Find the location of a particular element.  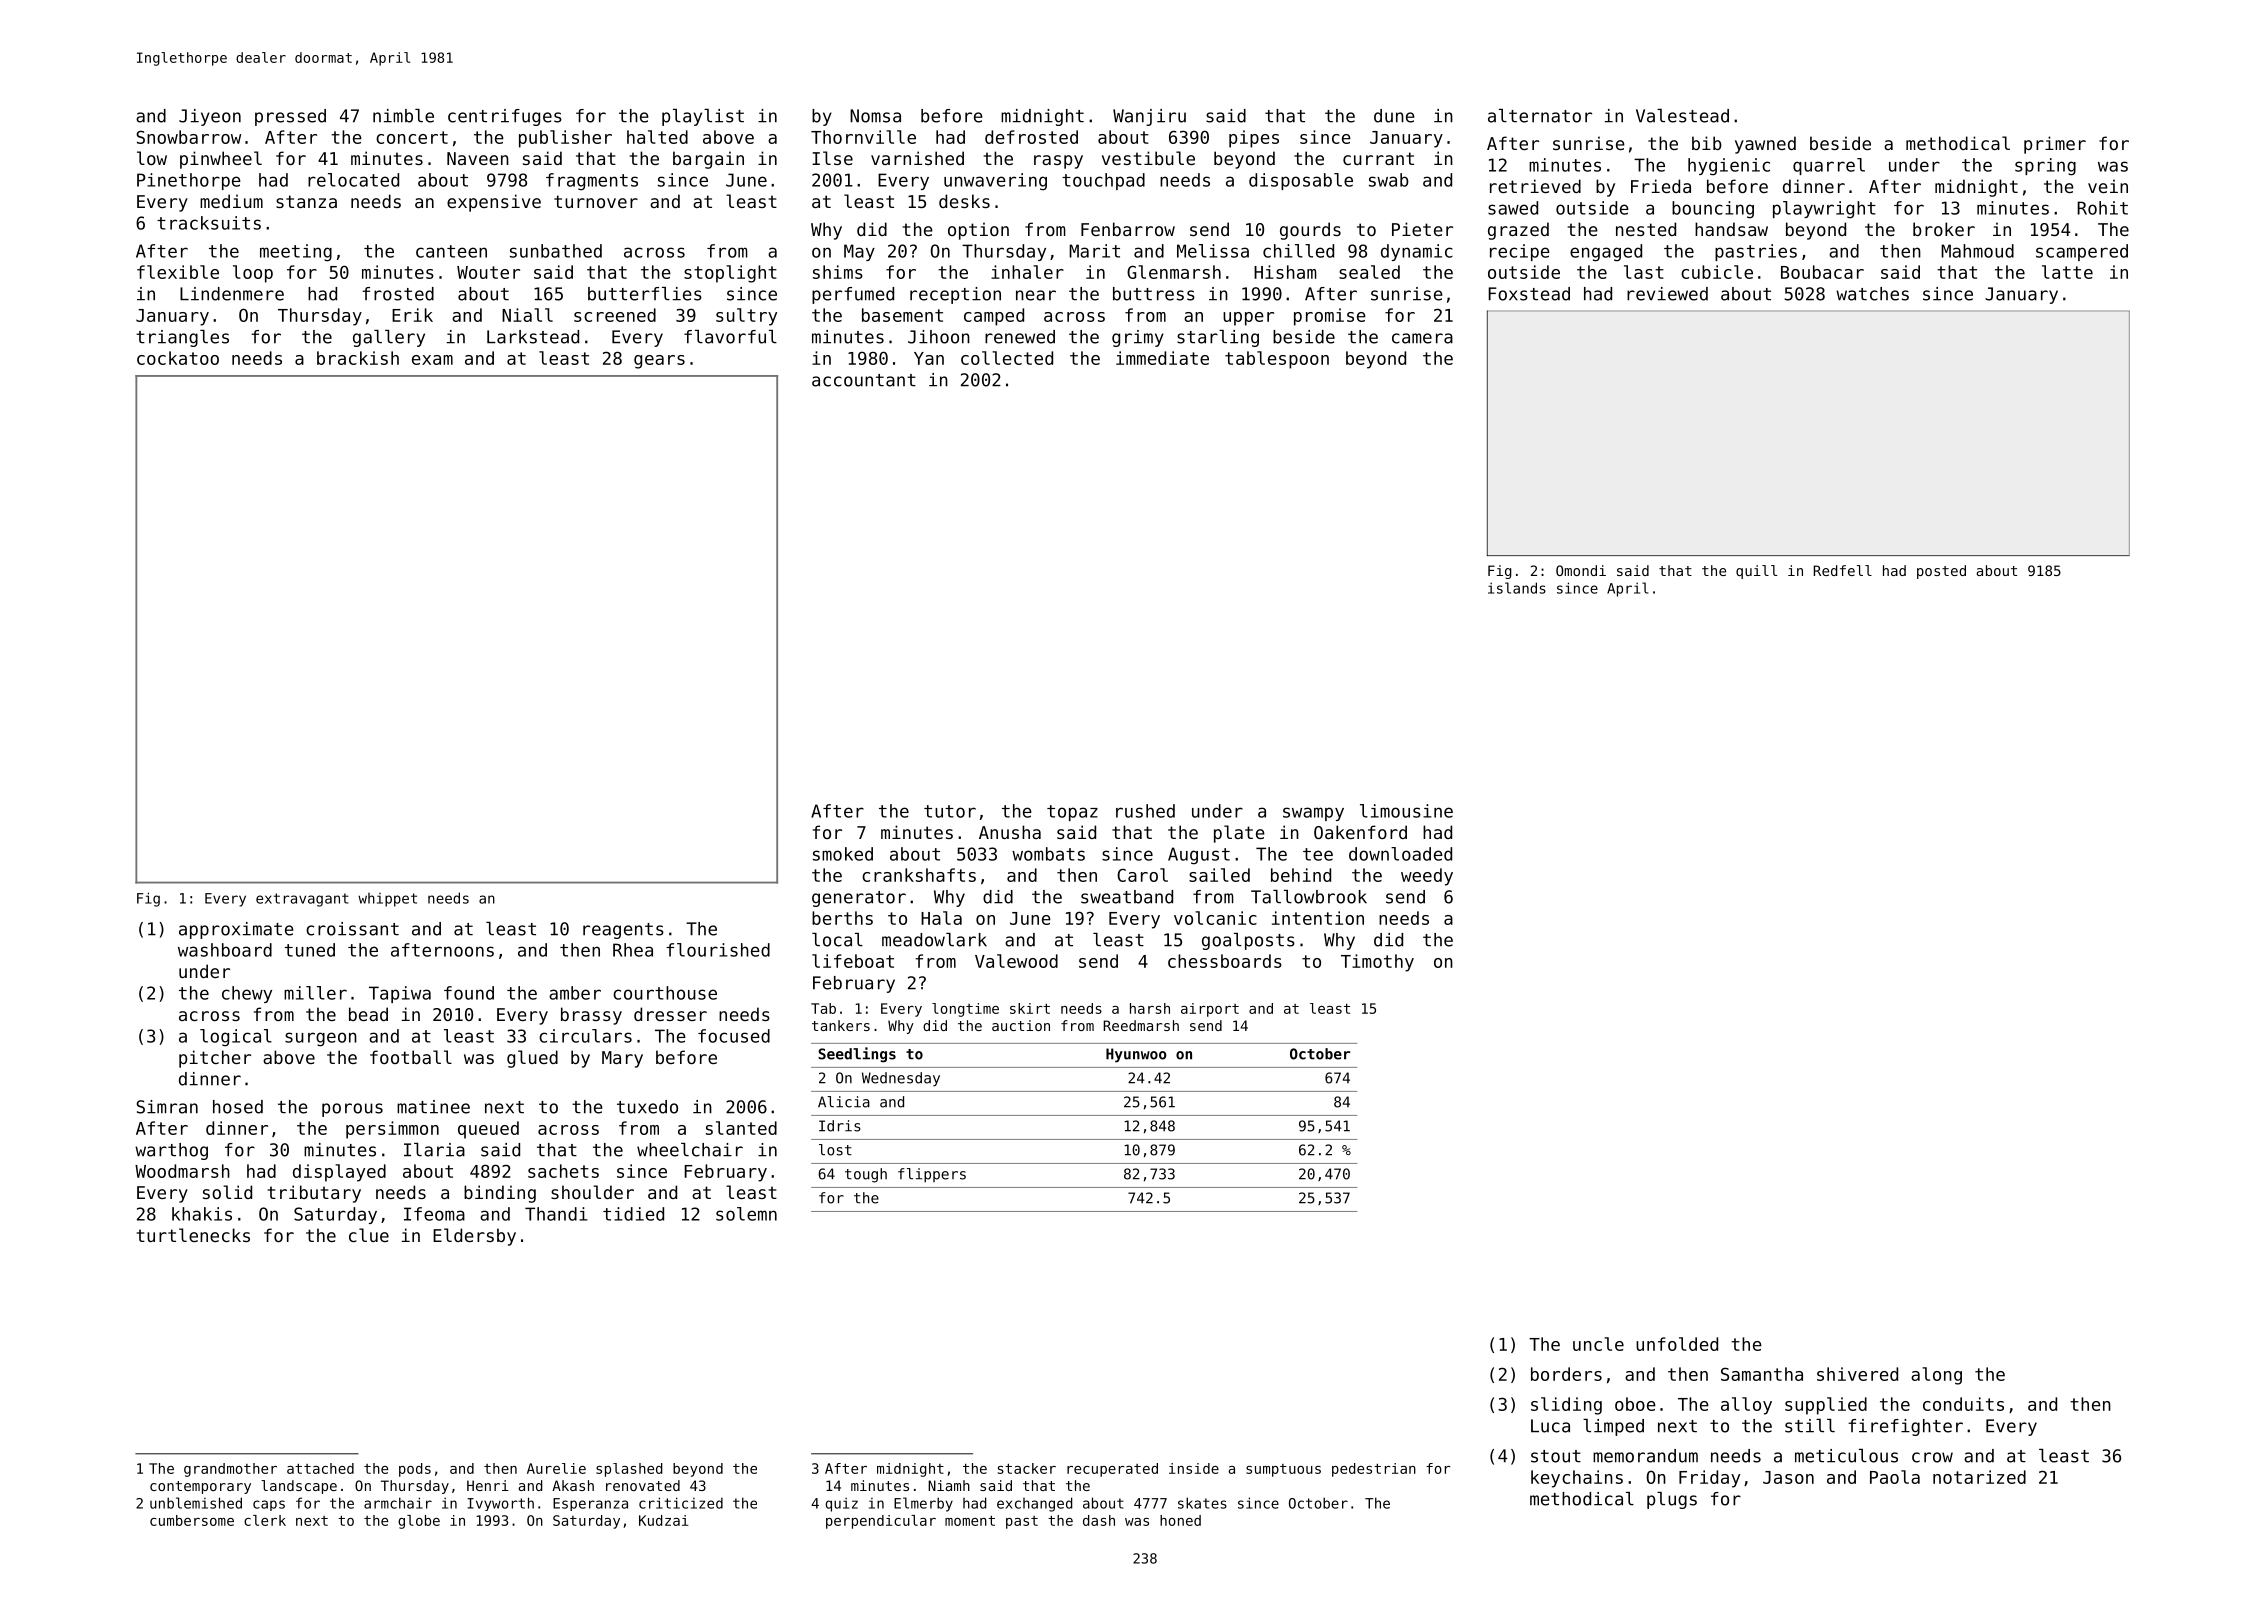

handsaw is located at coordinates (1731, 229).
